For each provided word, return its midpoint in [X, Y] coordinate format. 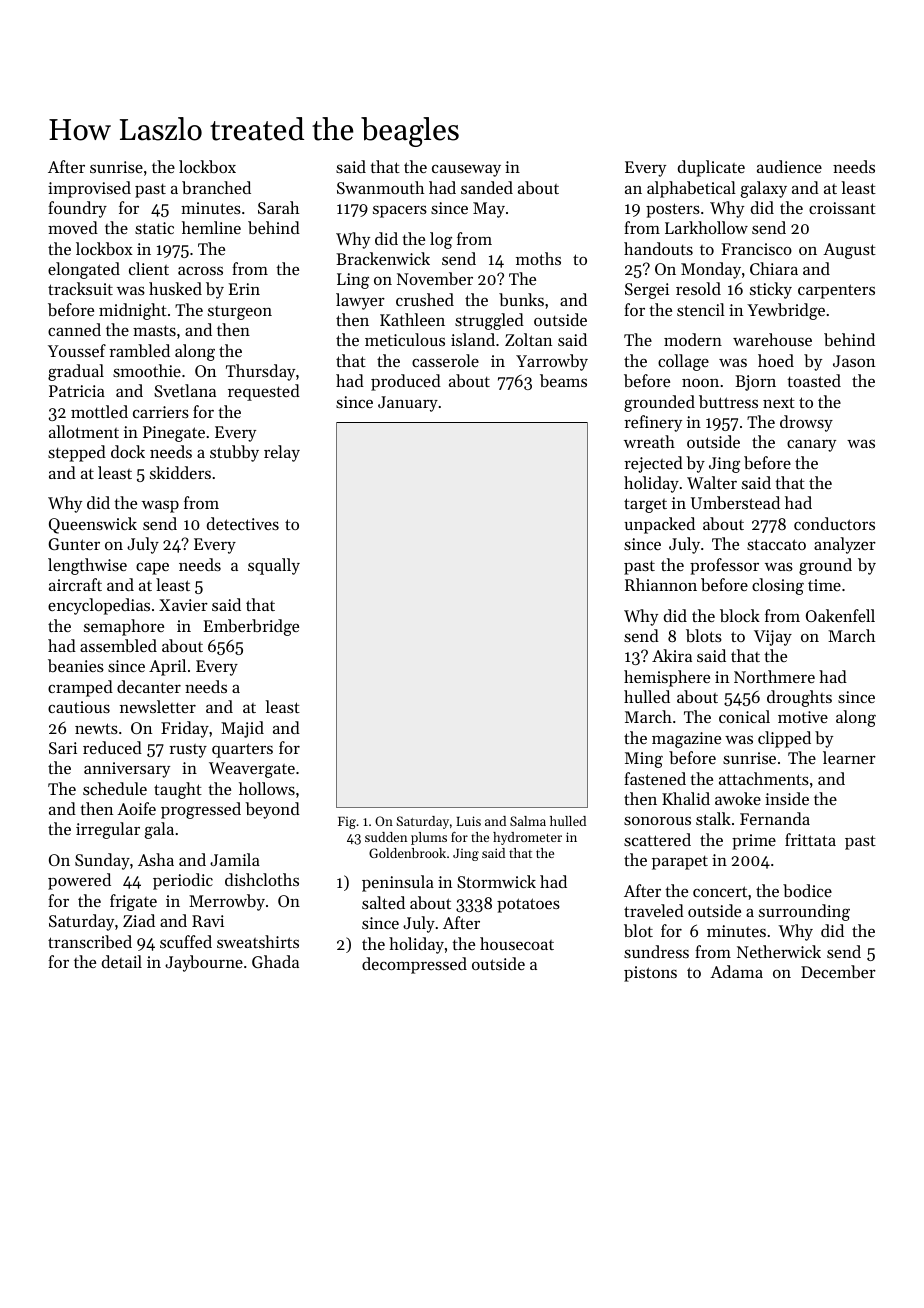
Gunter [74, 544]
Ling [353, 281]
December [838, 971]
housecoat [517, 943]
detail [122, 961]
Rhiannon [661, 584]
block [740, 615]
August [849, 251]
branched [216, 187]
